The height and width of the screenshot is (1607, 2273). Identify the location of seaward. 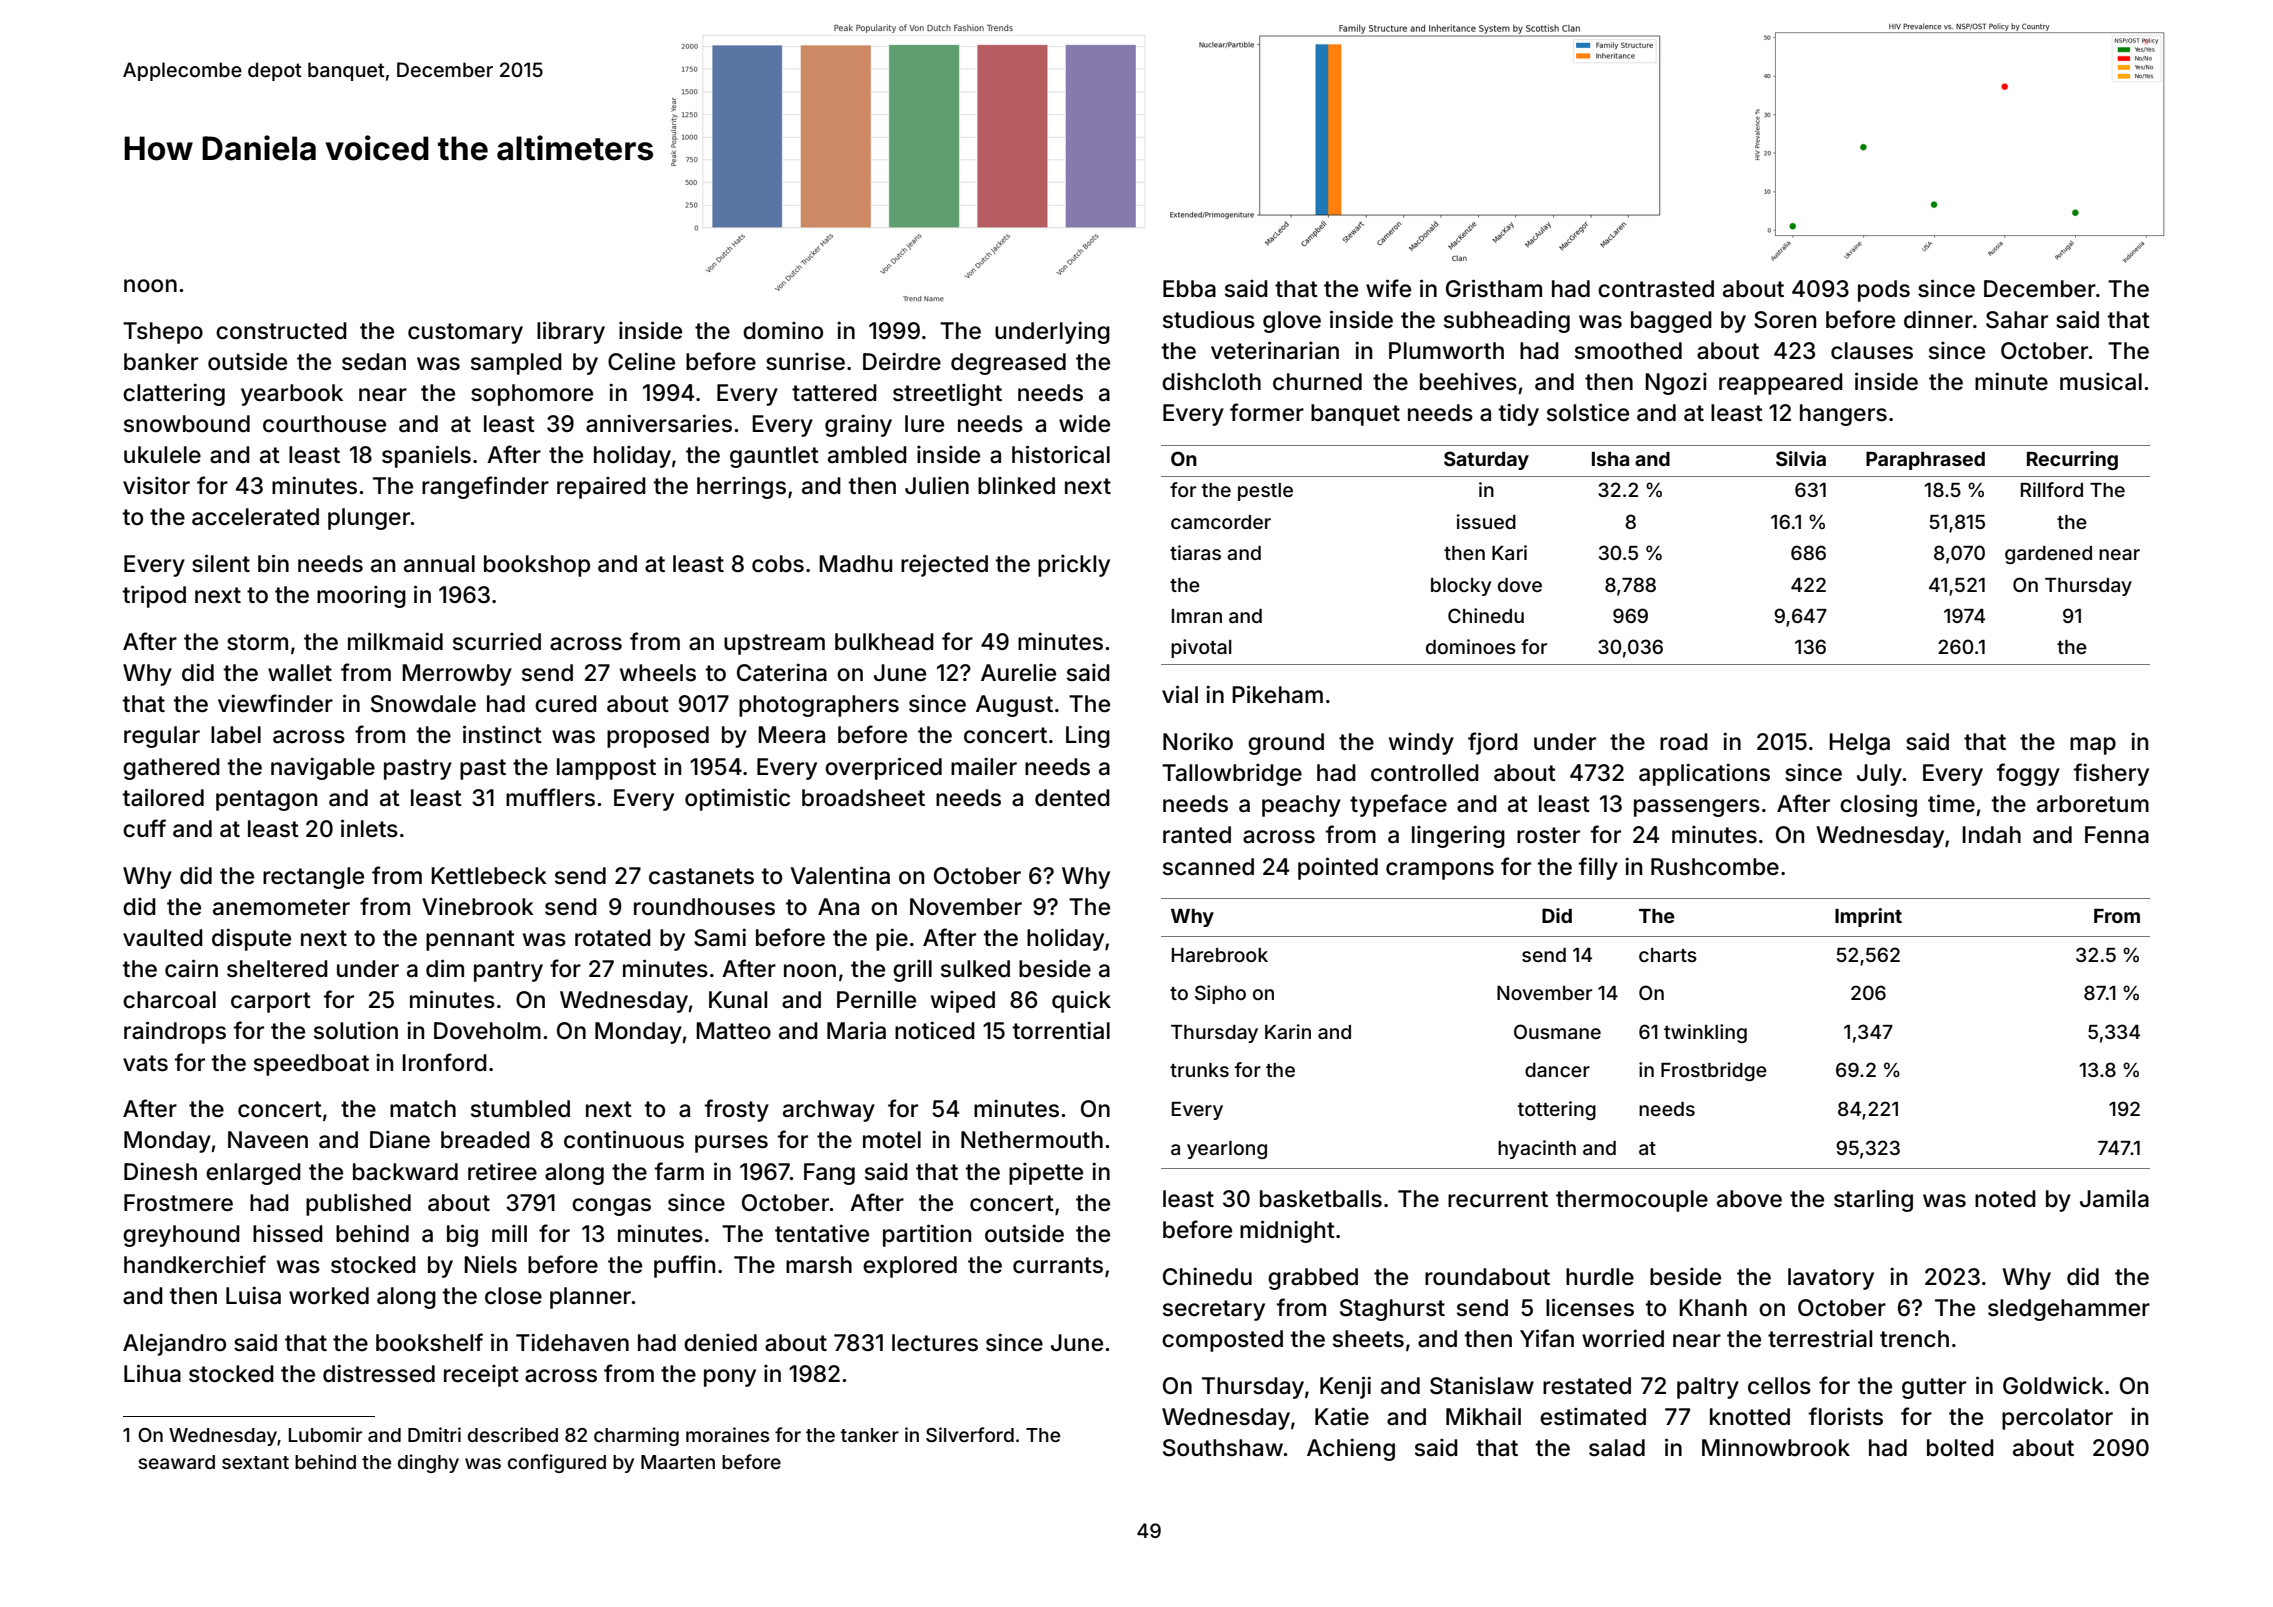
(176, 1462).
